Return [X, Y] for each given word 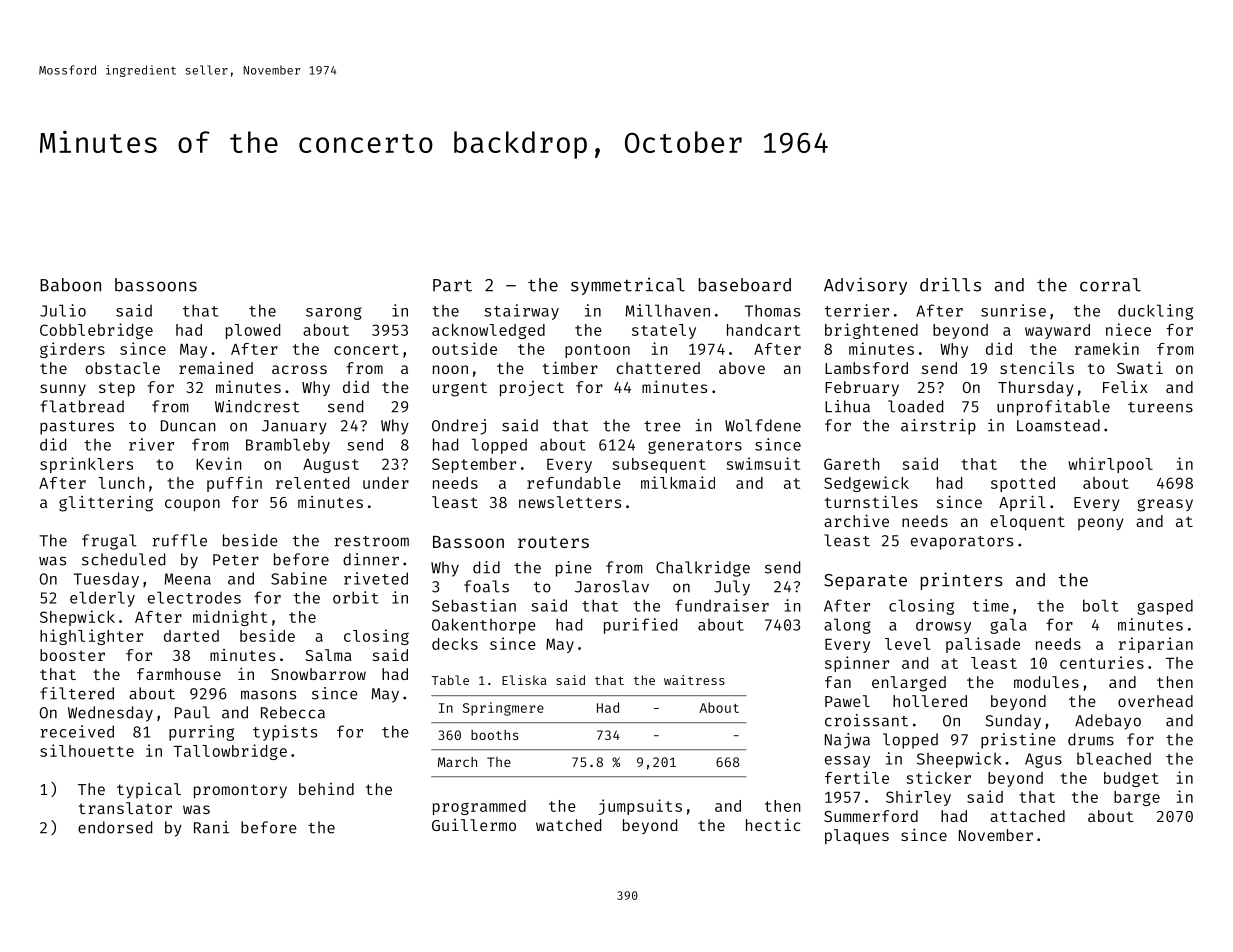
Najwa [847, 741]
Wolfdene [763, 425]
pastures [77, 428]
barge [1137, 798]
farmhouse [179, 674]
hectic [773, 824]
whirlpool [1110, 465]
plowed [253, 331]
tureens [1160, 407]
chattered [658, 368]
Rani [211, 827]
